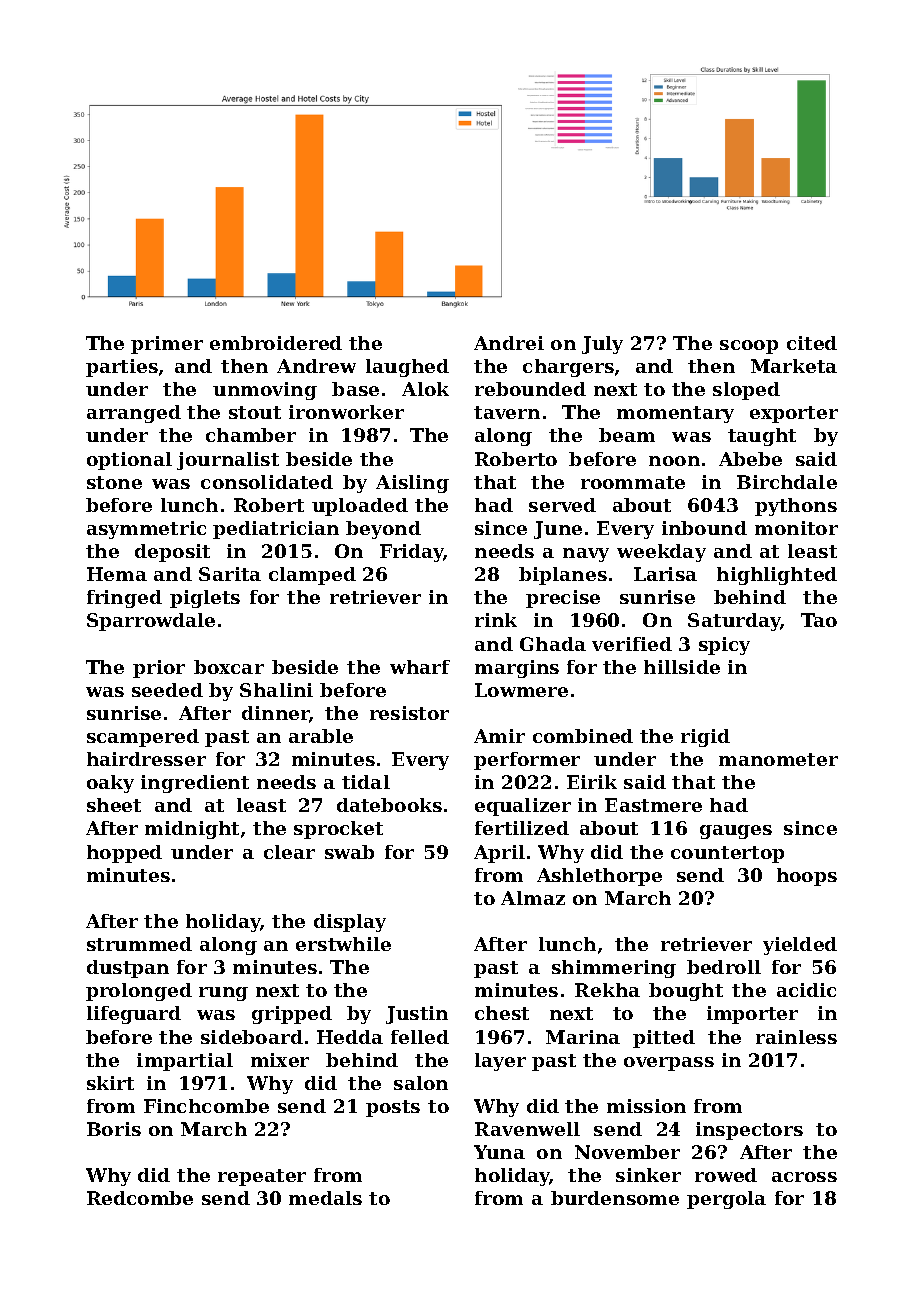 This image has width=924, height=1308. Describe the element at coordinates (726, 1200) in the image. I see `pergola` at that location.
